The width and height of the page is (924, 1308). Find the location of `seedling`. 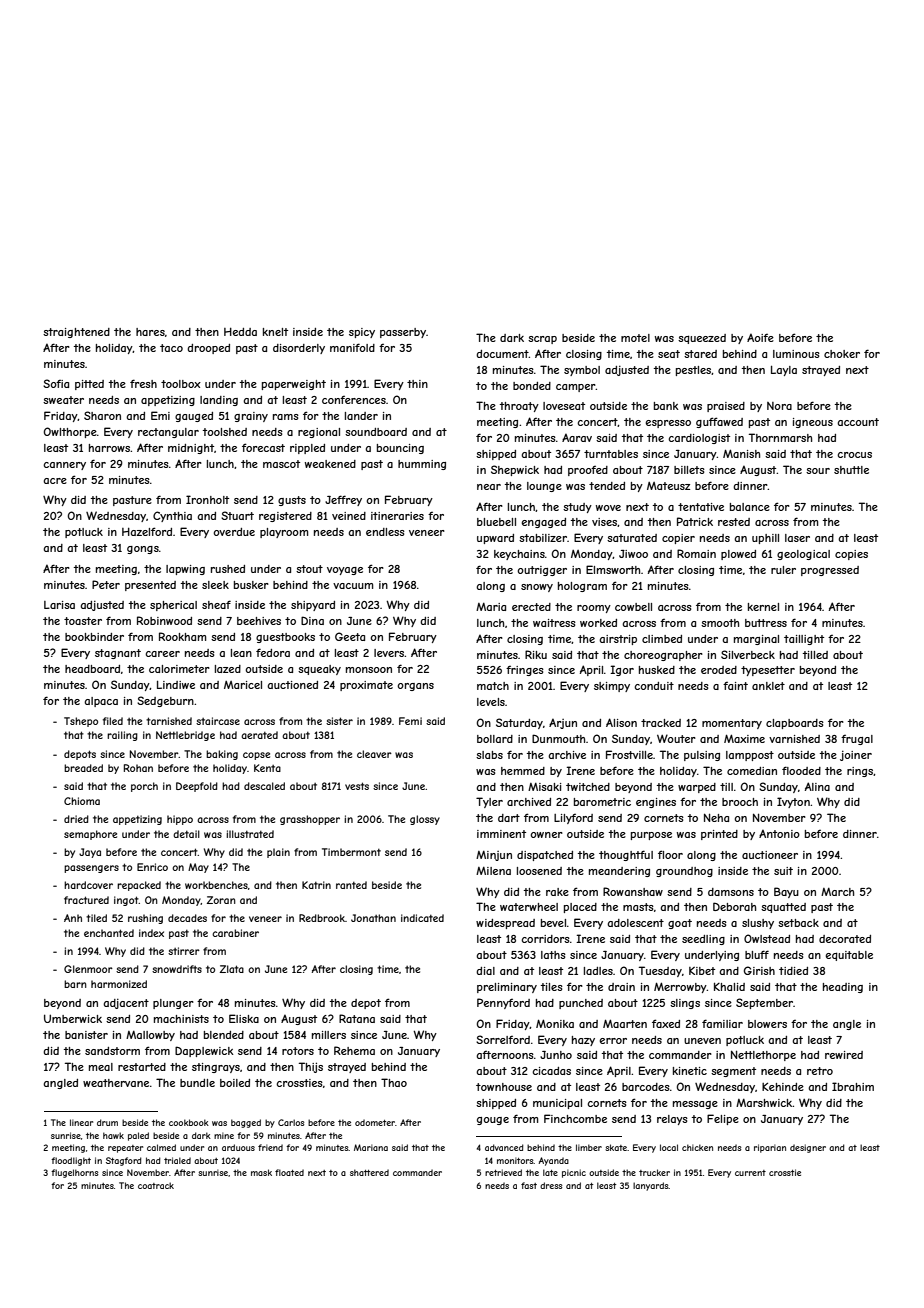

seedling is located at coordinates (703, 940).
